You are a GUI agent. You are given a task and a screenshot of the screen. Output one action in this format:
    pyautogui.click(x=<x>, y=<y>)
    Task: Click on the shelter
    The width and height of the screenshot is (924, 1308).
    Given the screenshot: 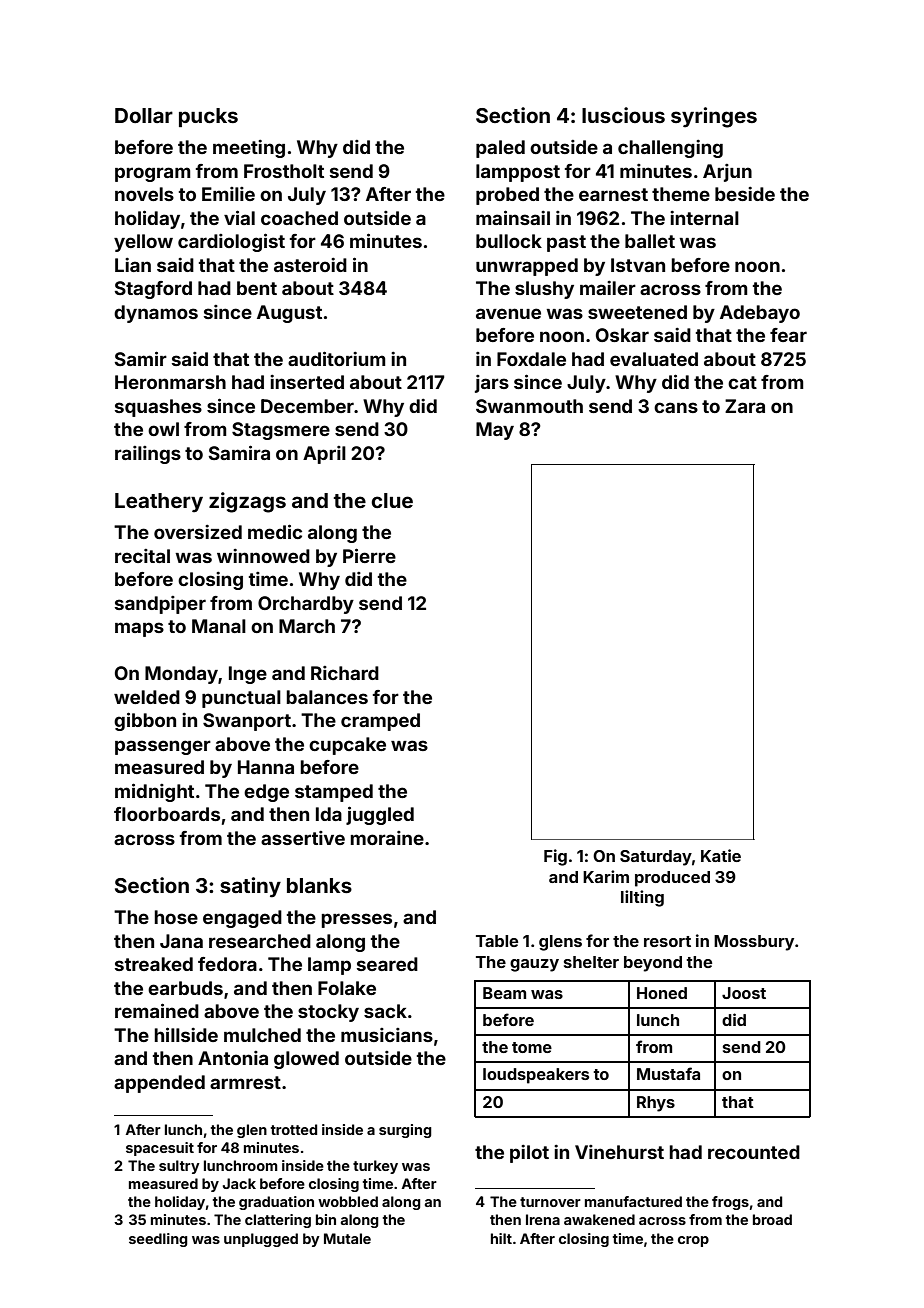 What is the action you would take?
    pyautogui.click(x=591, y=962)
